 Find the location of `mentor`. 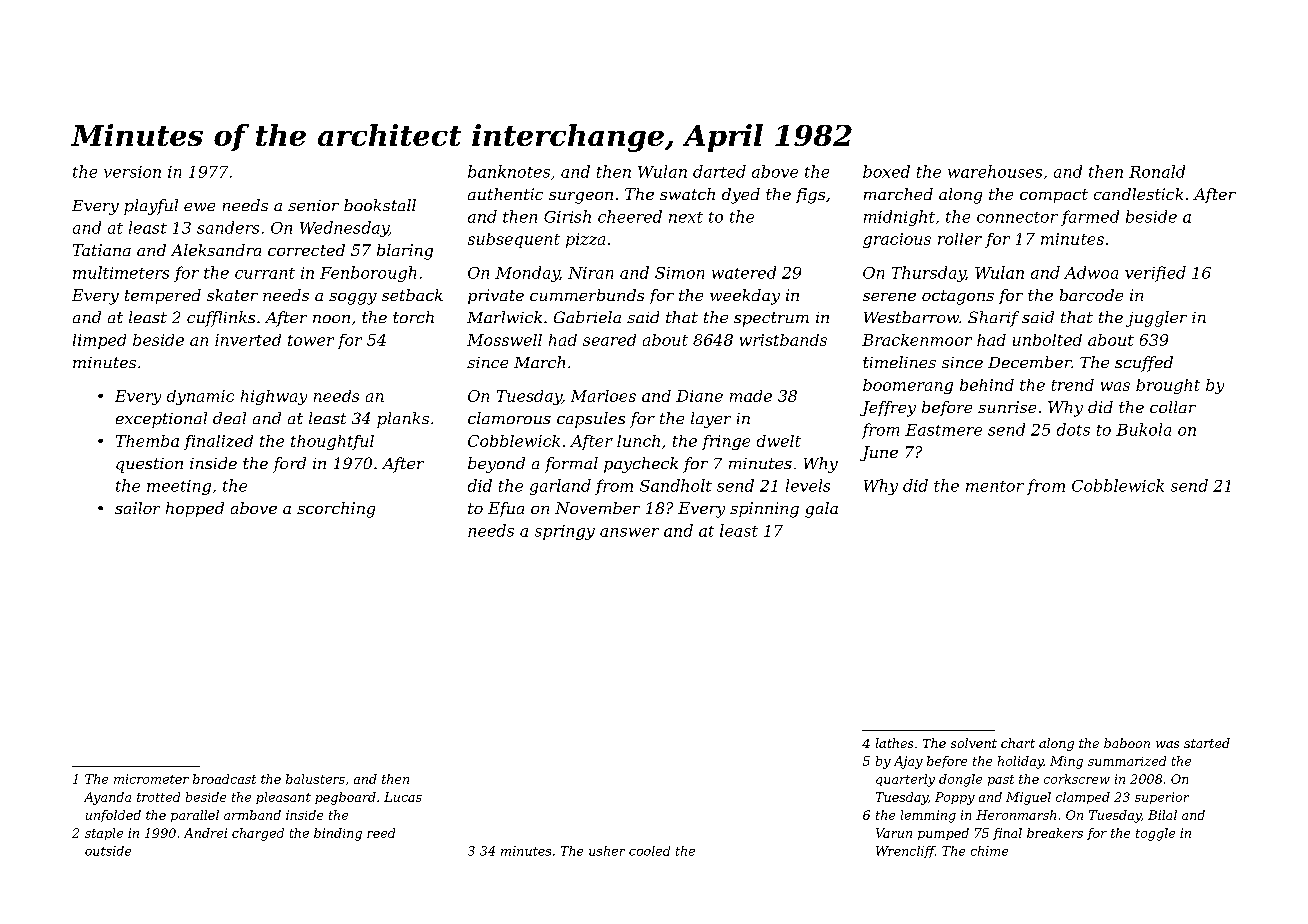

mentor is located at coordinates (995, 486).
